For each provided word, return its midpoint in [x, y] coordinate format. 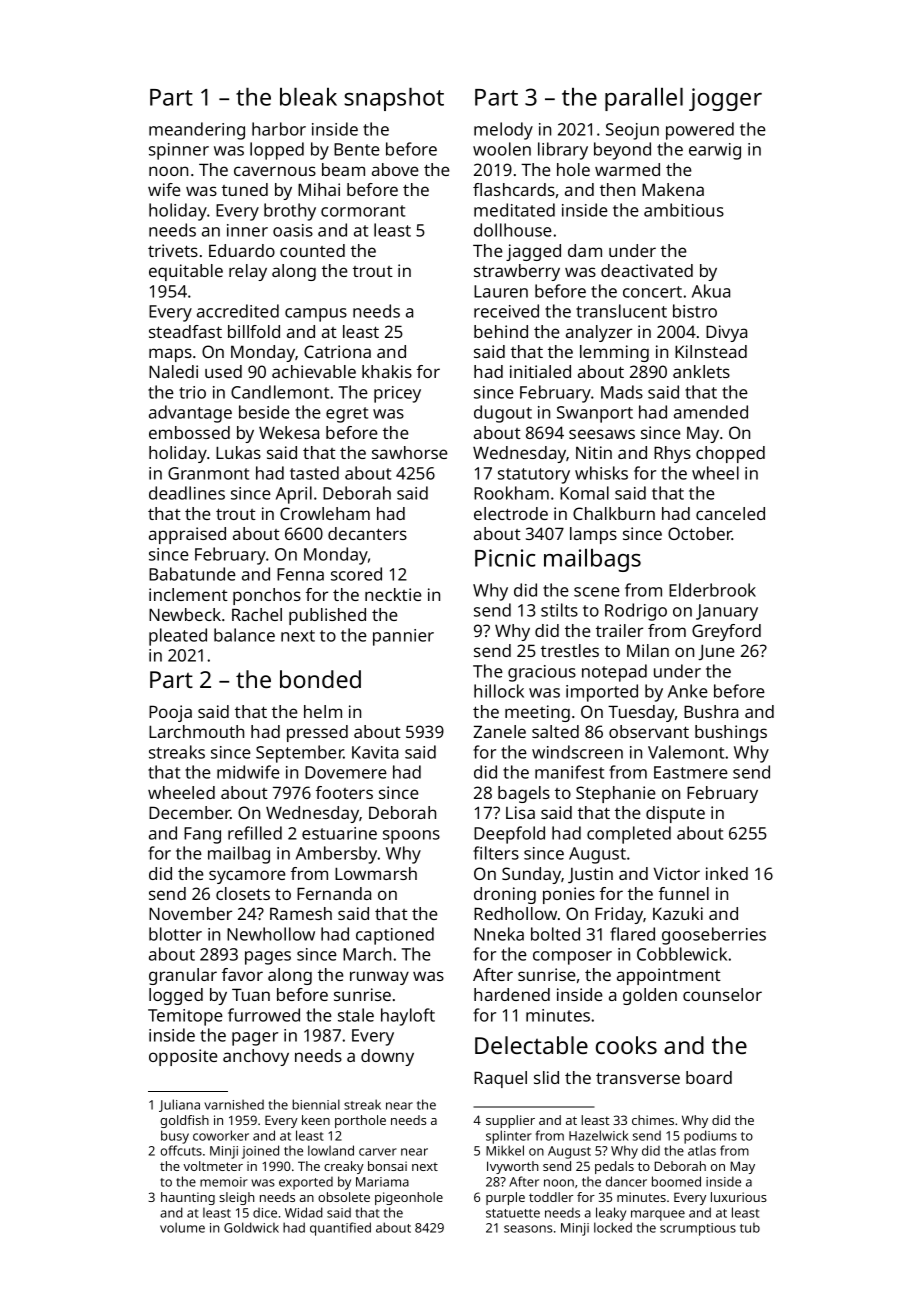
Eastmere [691, 772]
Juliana [179, 1105]
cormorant [363, 211]
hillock [499, 691]
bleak [308, 97]
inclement [188, 594]
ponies [569, 895]
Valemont [686, 752]
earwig [715, 151]
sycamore [247, 877]
